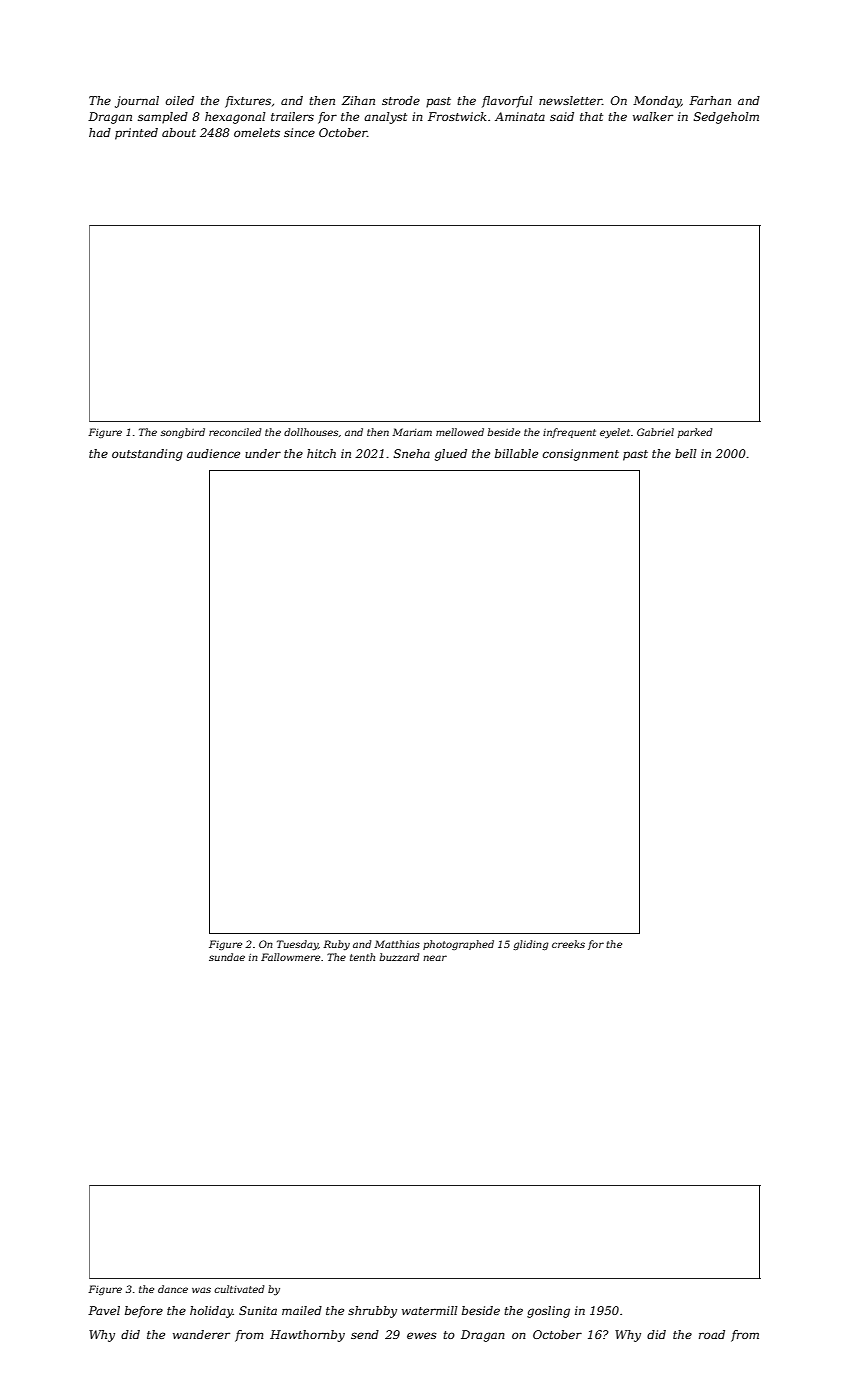 The width and height of the screenshot is (849, 1400). Describe the element at coordinates (653, 116) in the screenshot. I see `walker` at that location.
